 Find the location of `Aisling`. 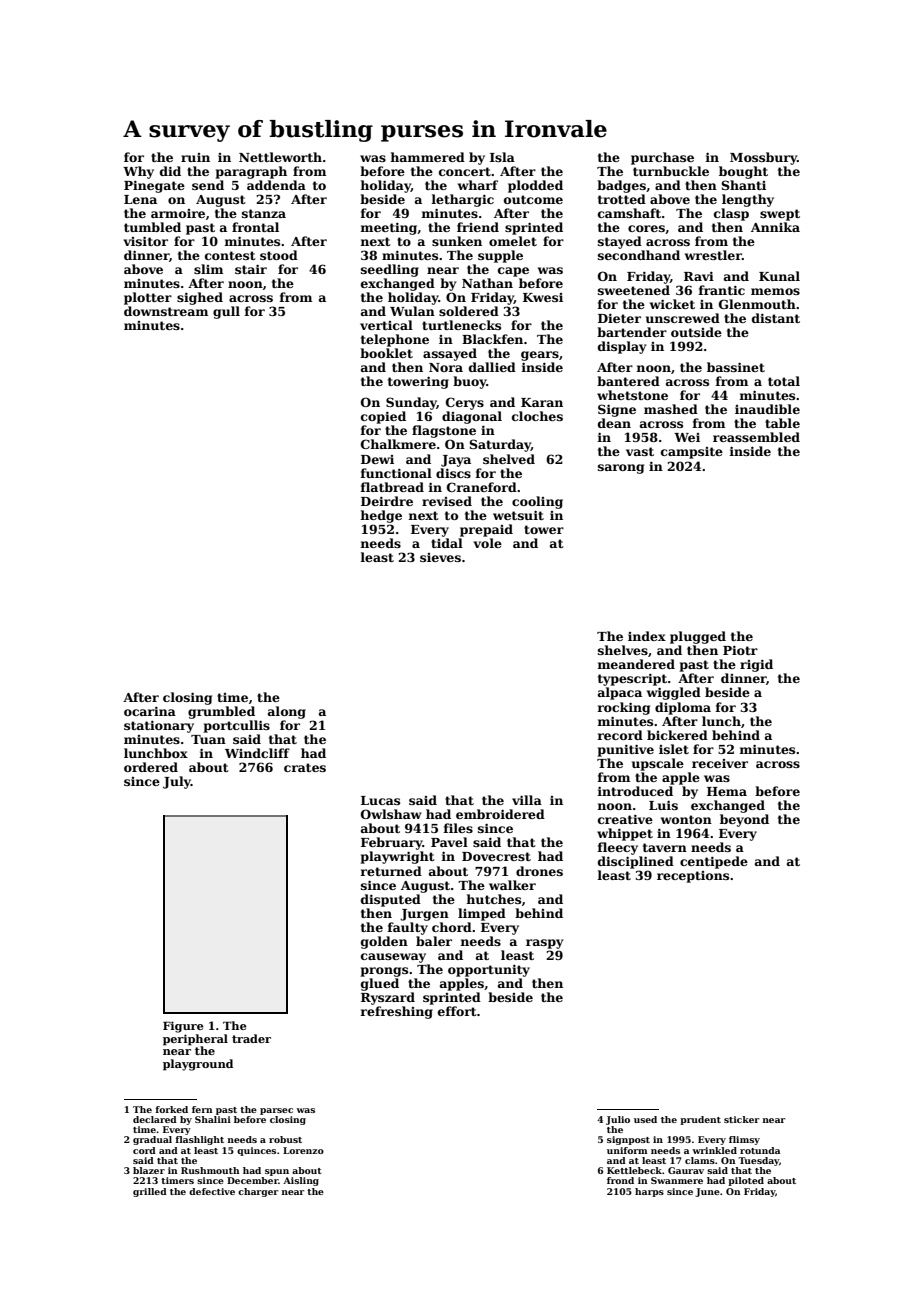

Aisling is located at coordinates (301, 1181).
